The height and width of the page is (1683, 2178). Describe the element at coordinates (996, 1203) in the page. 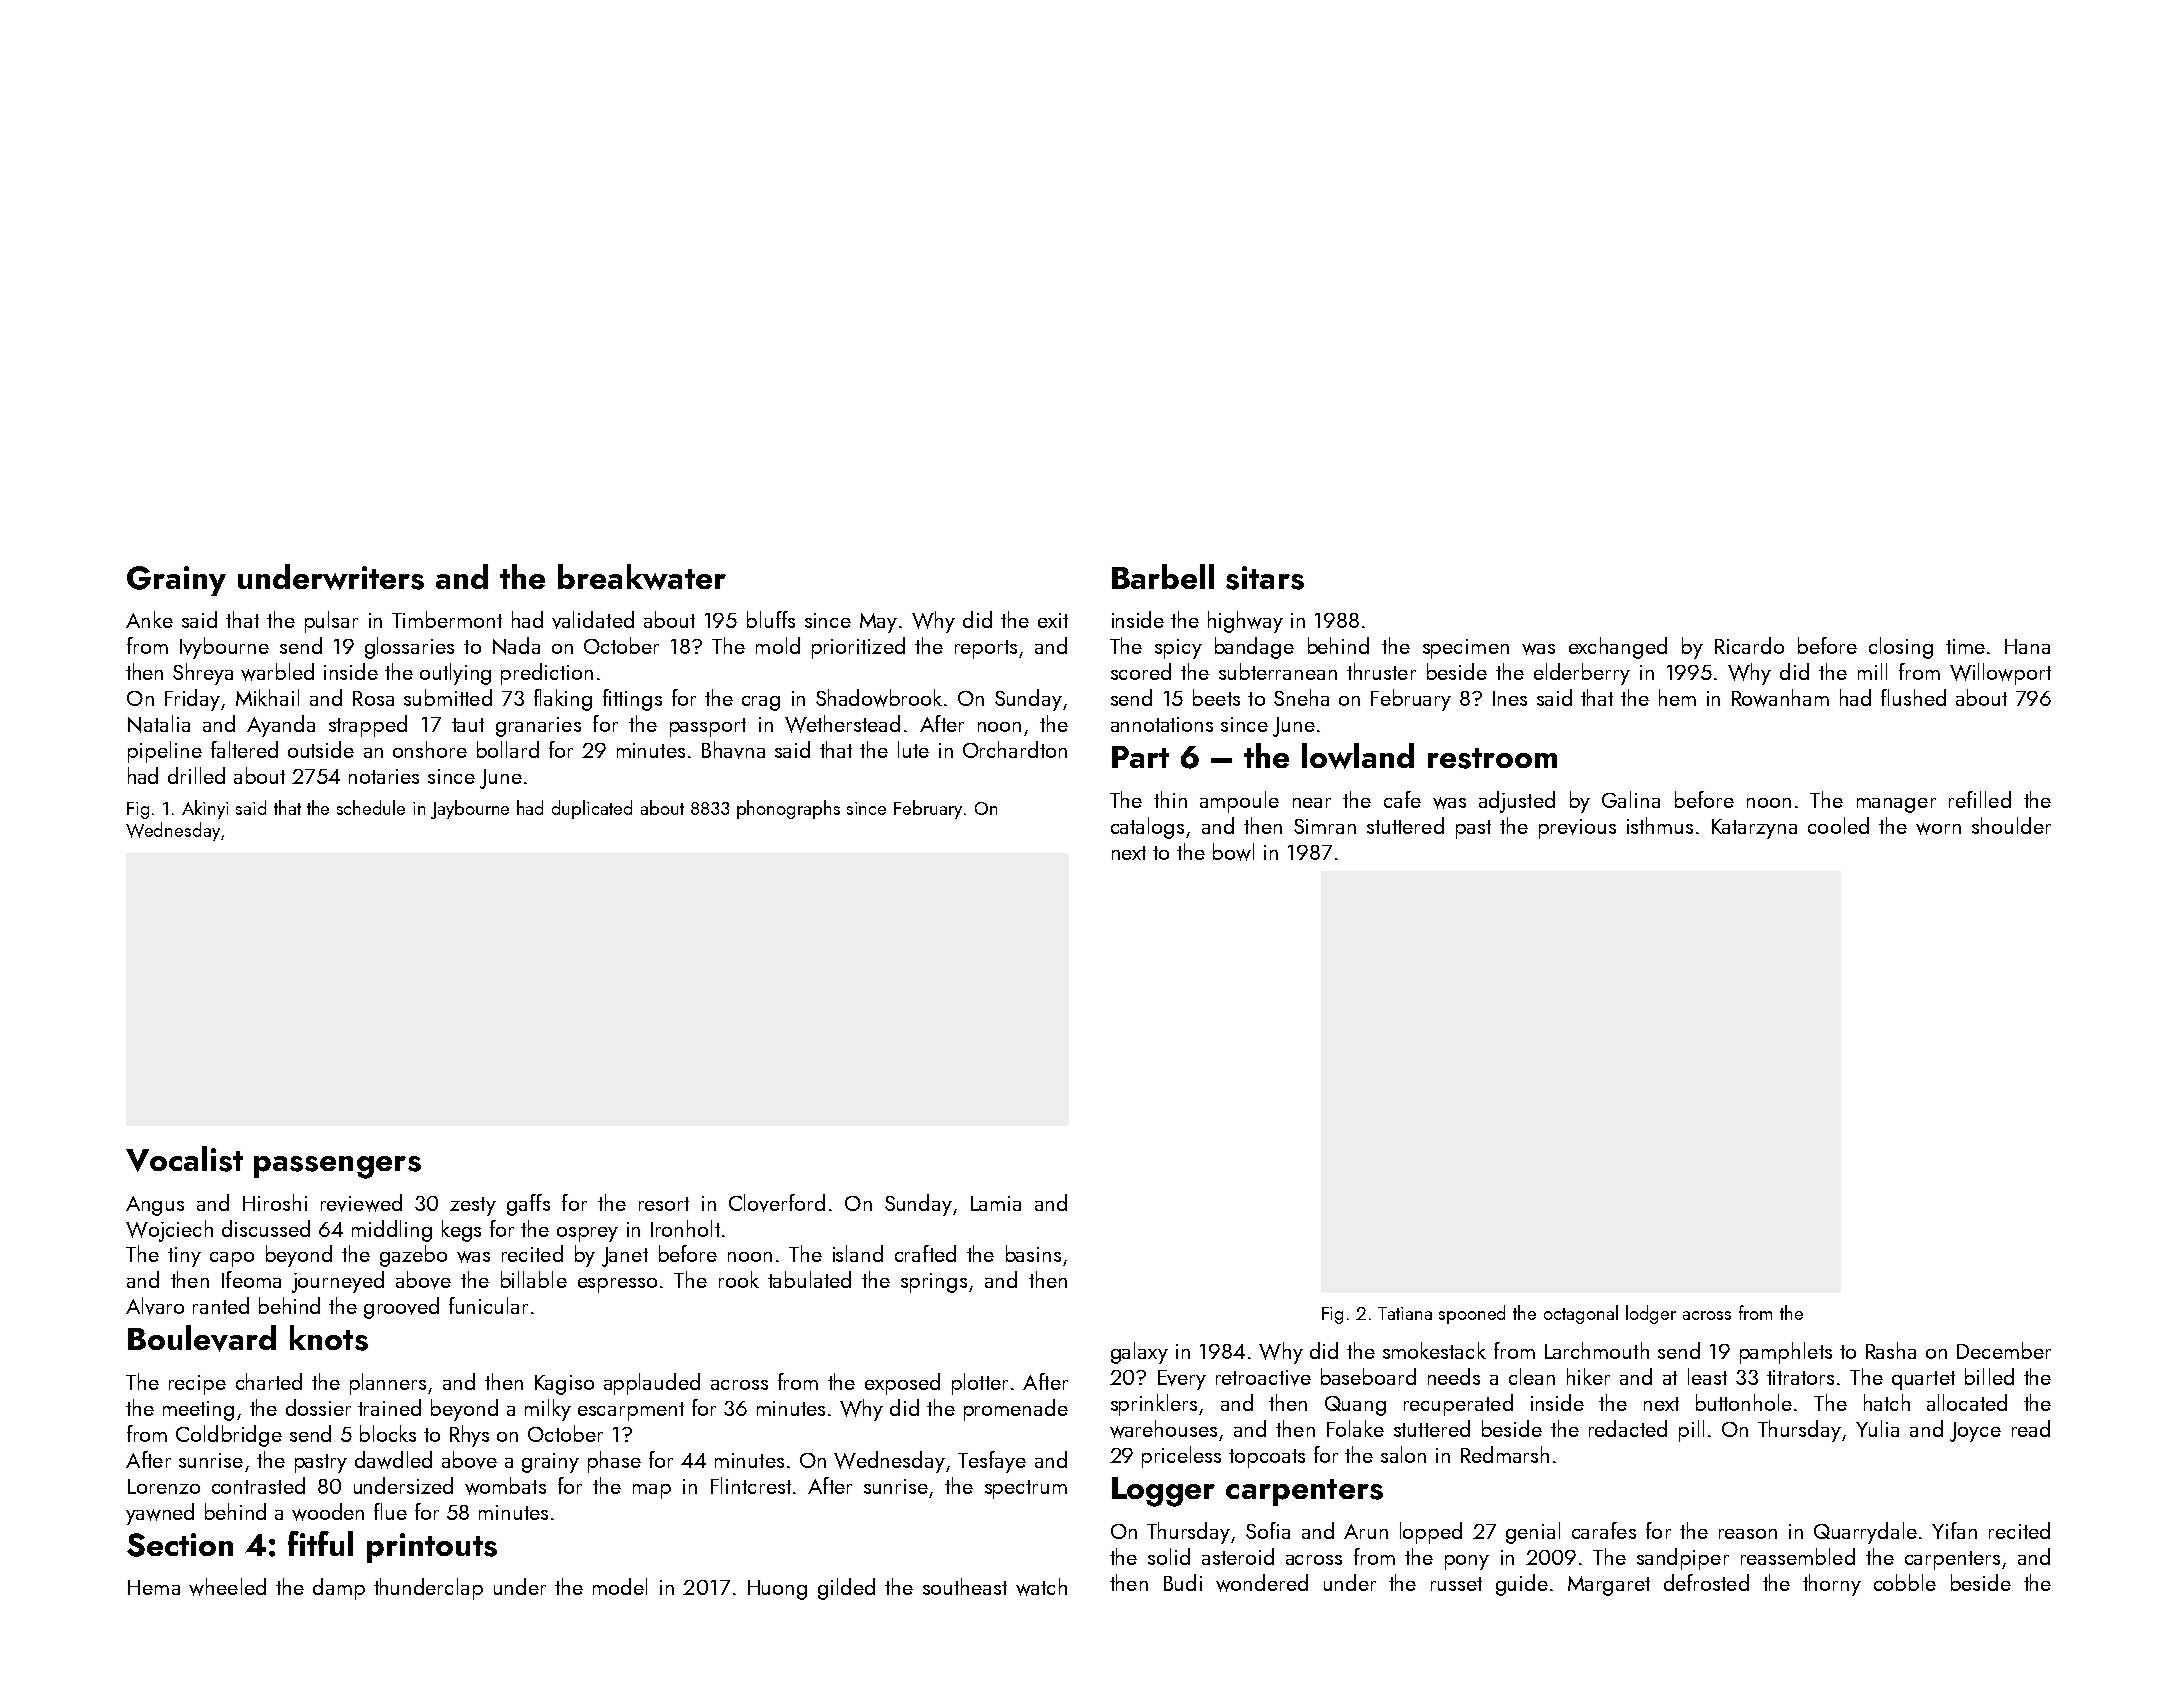

I see `Lamia` at that location.
